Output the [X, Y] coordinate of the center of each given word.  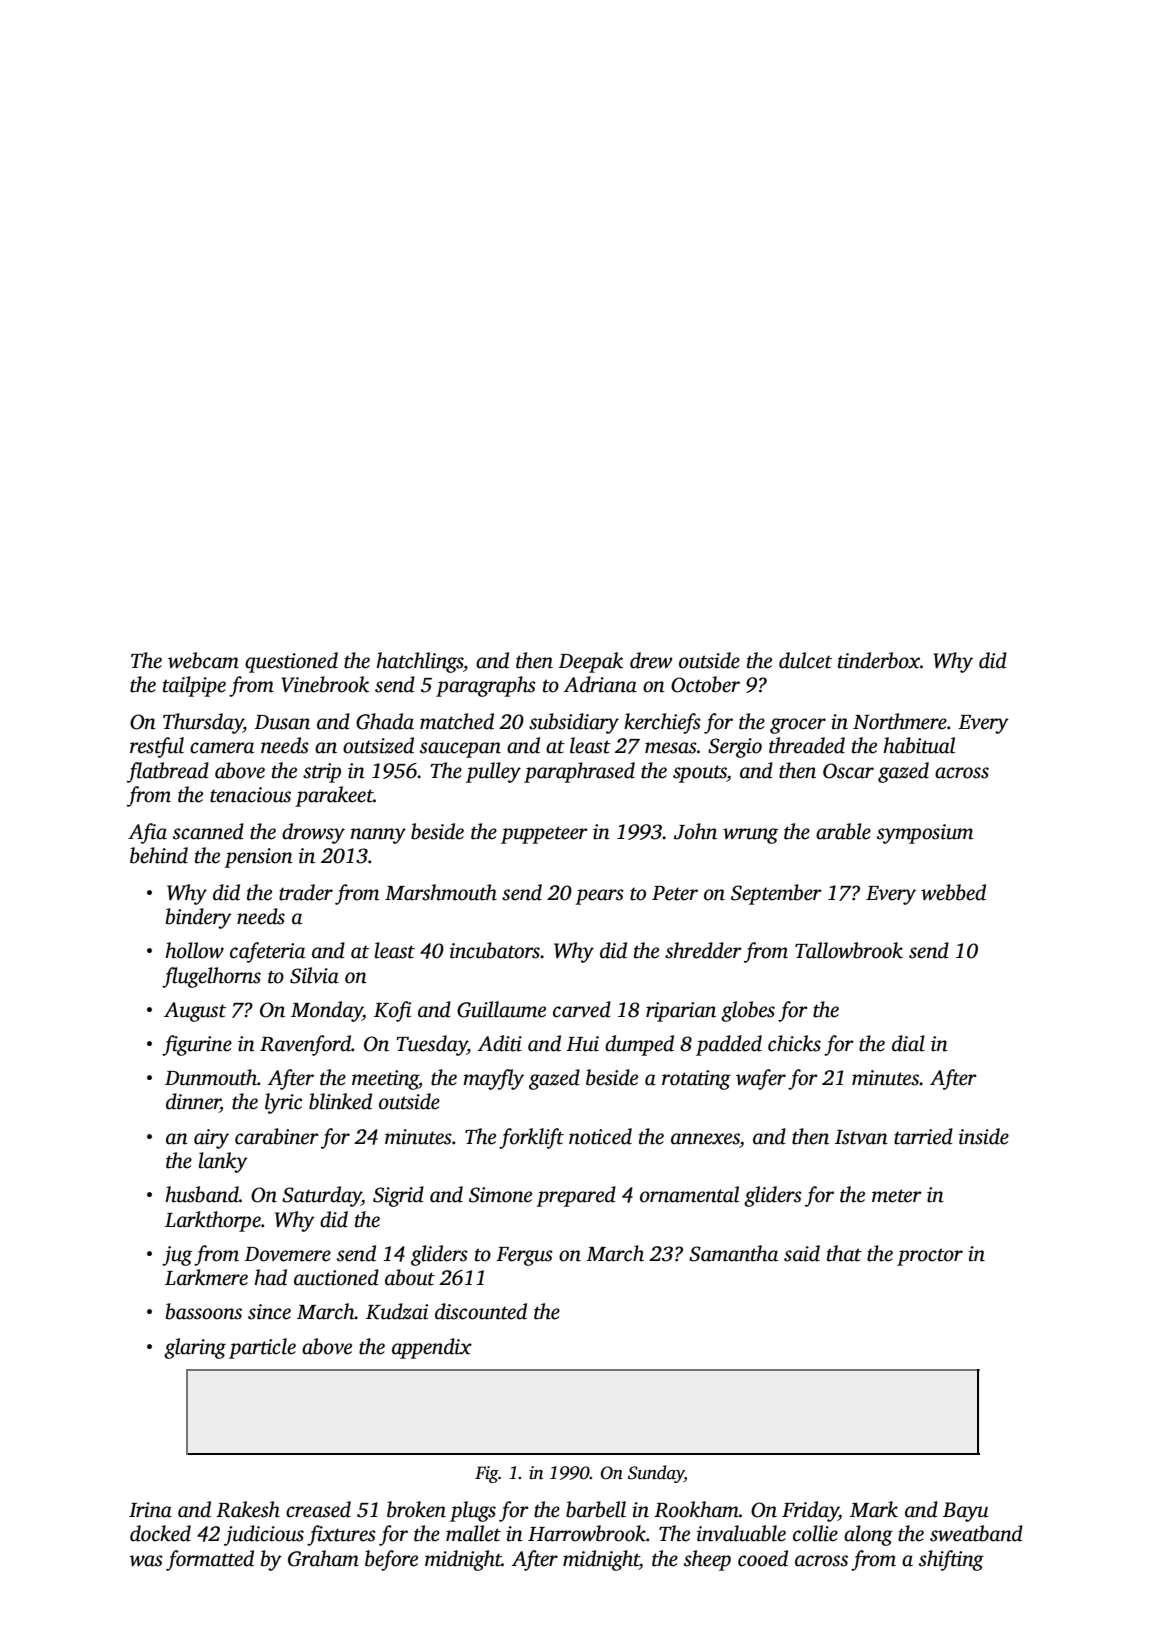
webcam [203, 660]
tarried [923, 1136]
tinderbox [879, 660]
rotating [696, 1080]
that [844, 1253]
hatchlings [419, 662]
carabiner [277, 1136]
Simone [500, 1195]
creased [318, 1509]
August [195, 1012]
